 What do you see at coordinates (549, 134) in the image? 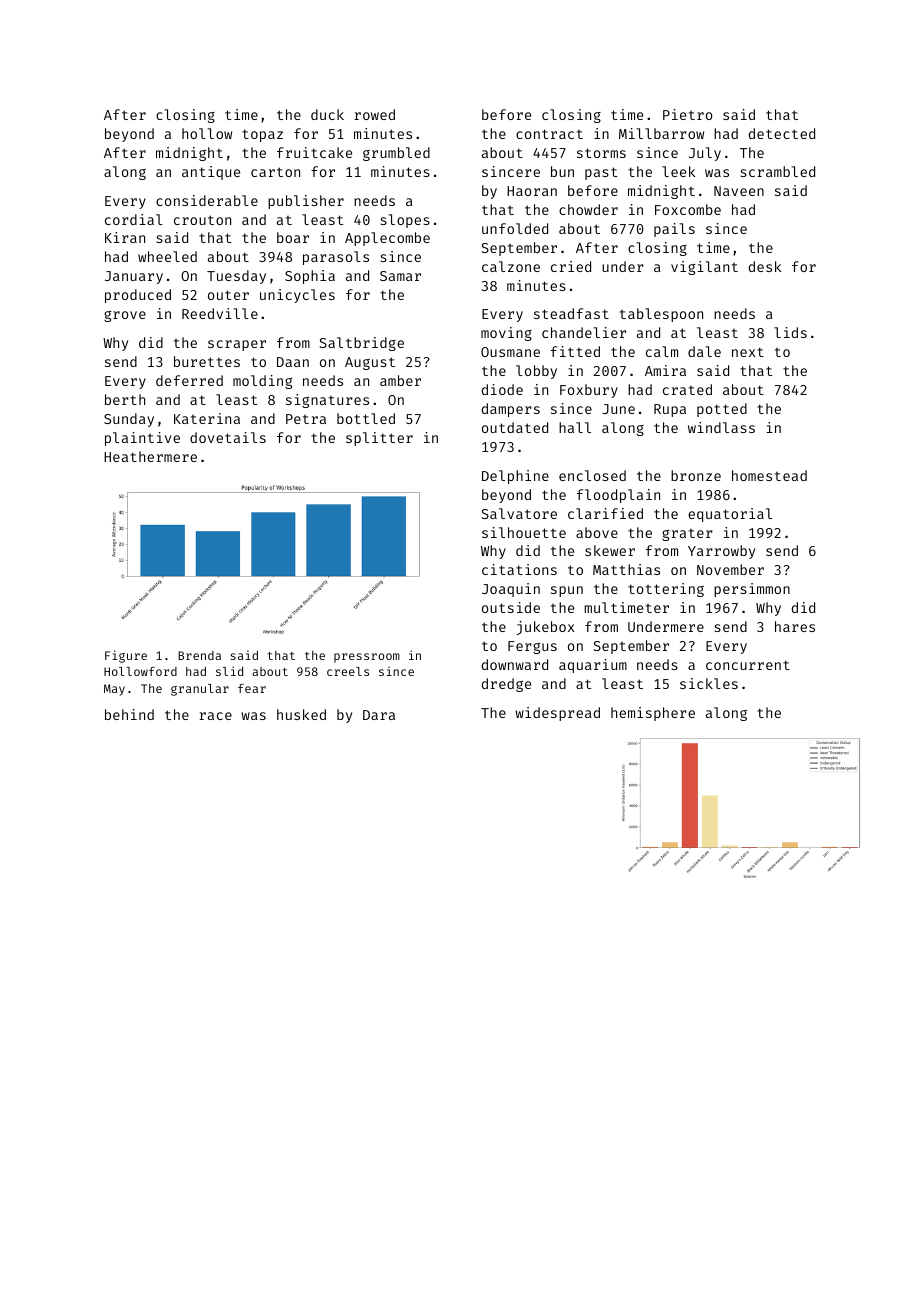
I see `contract` at bounding box center [549, 134].
